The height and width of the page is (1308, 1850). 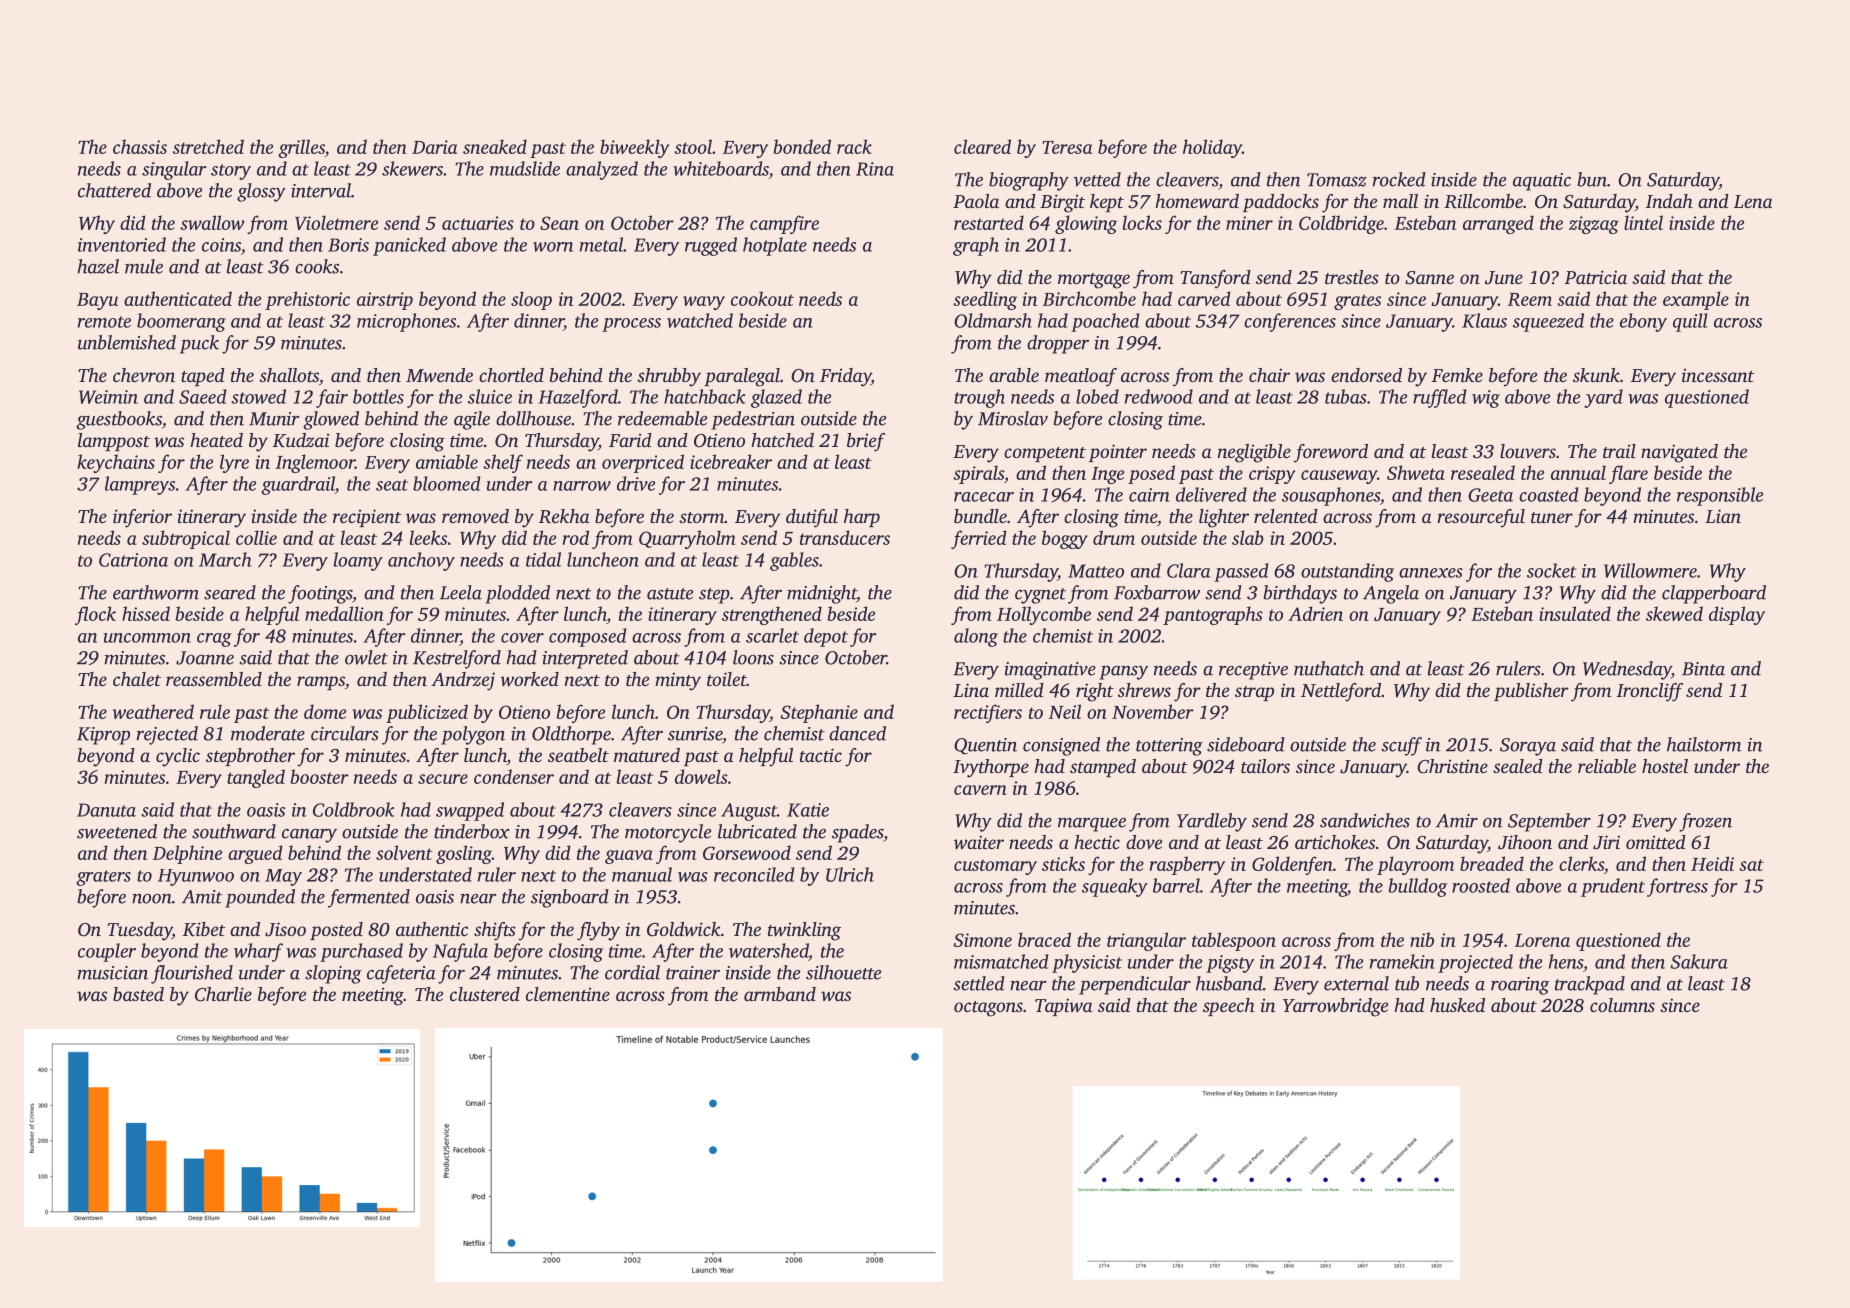 What do you see at coordinates (208, 146) in the page?
I see `stretched` at bounding box center [208, 146].
